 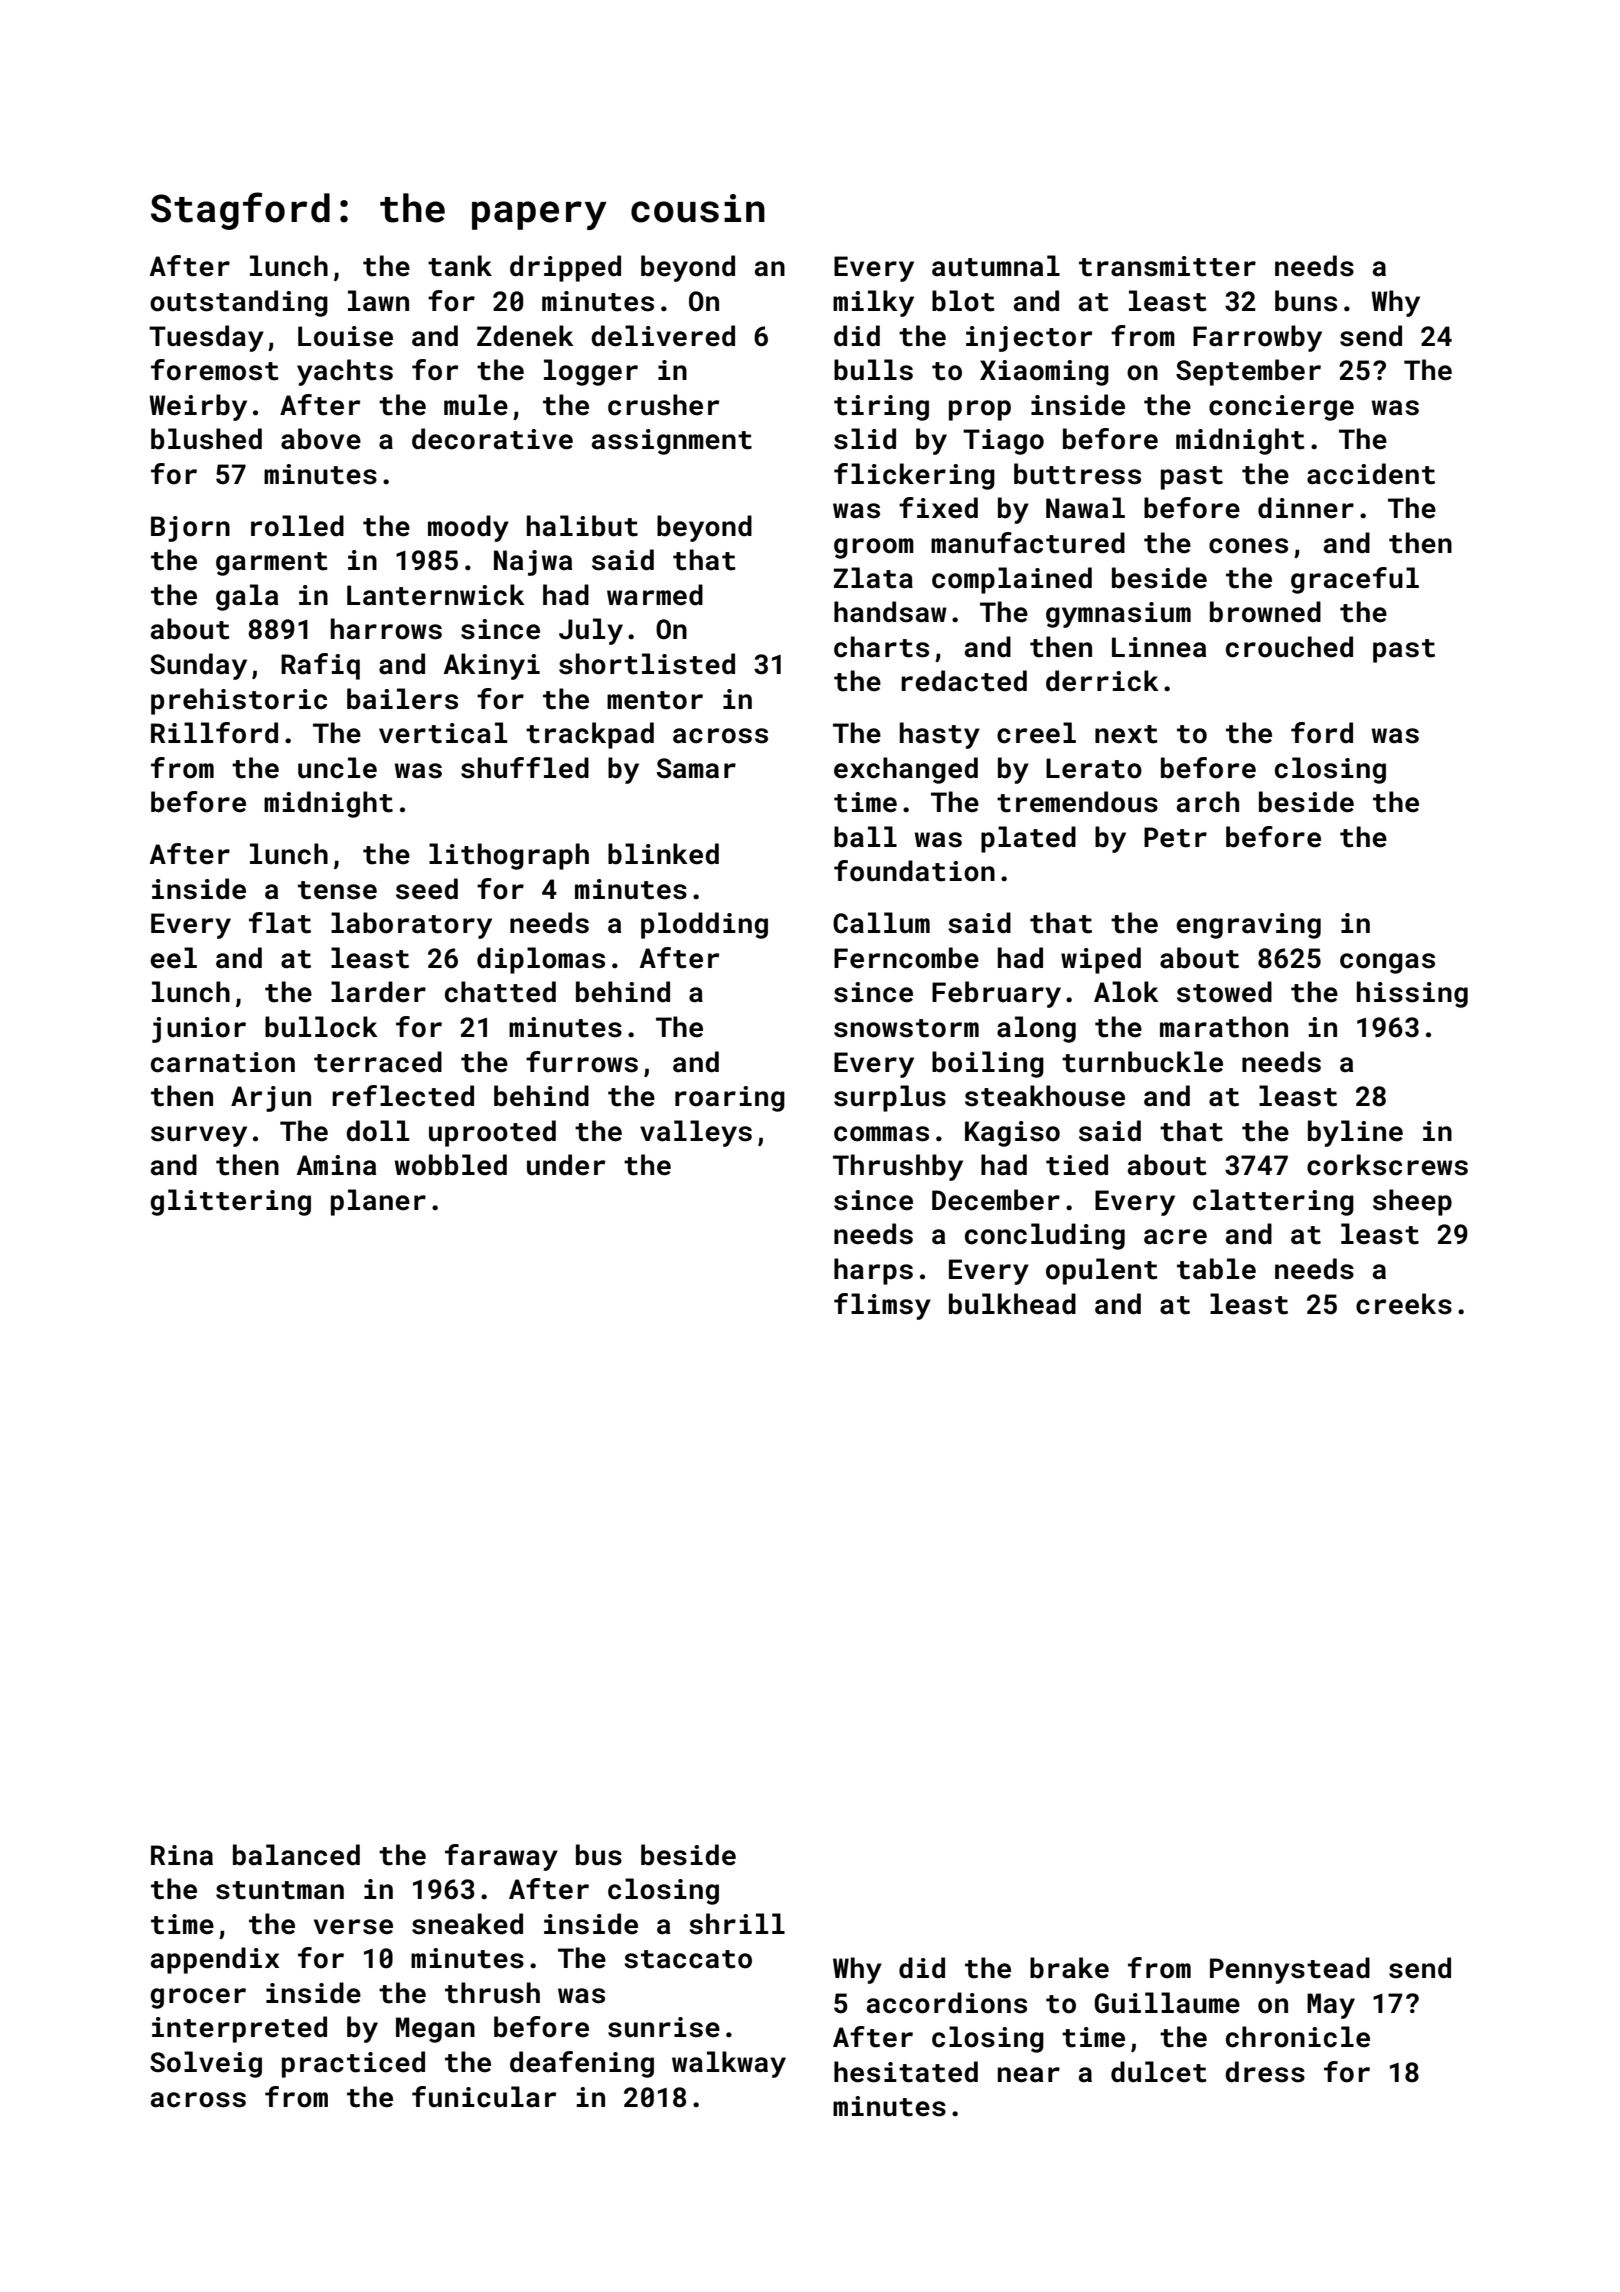 I want to click on planer, so click(x=378, y=1202).
